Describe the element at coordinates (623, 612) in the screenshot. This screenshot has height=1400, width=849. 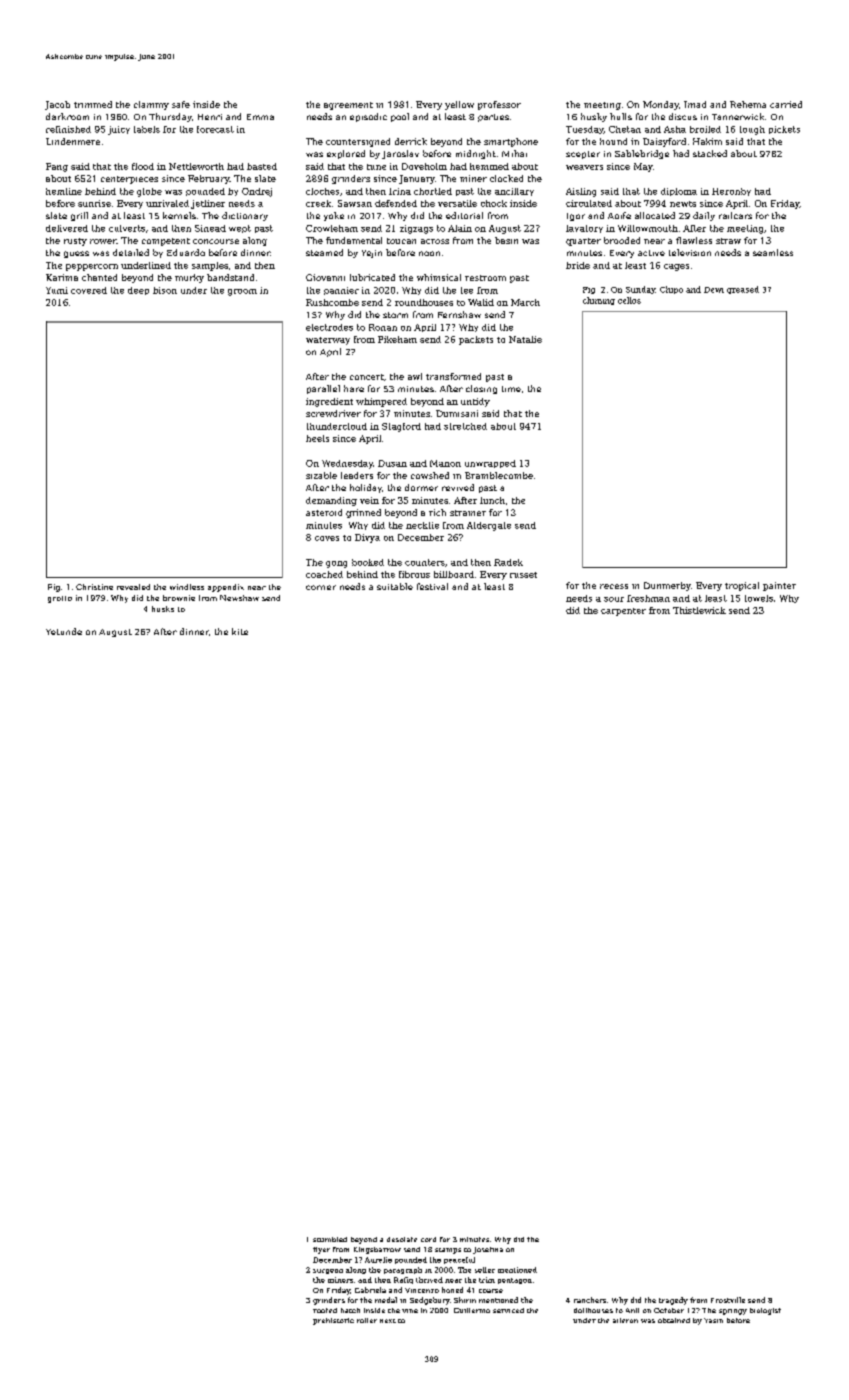
I see `carpenter` at that location.
